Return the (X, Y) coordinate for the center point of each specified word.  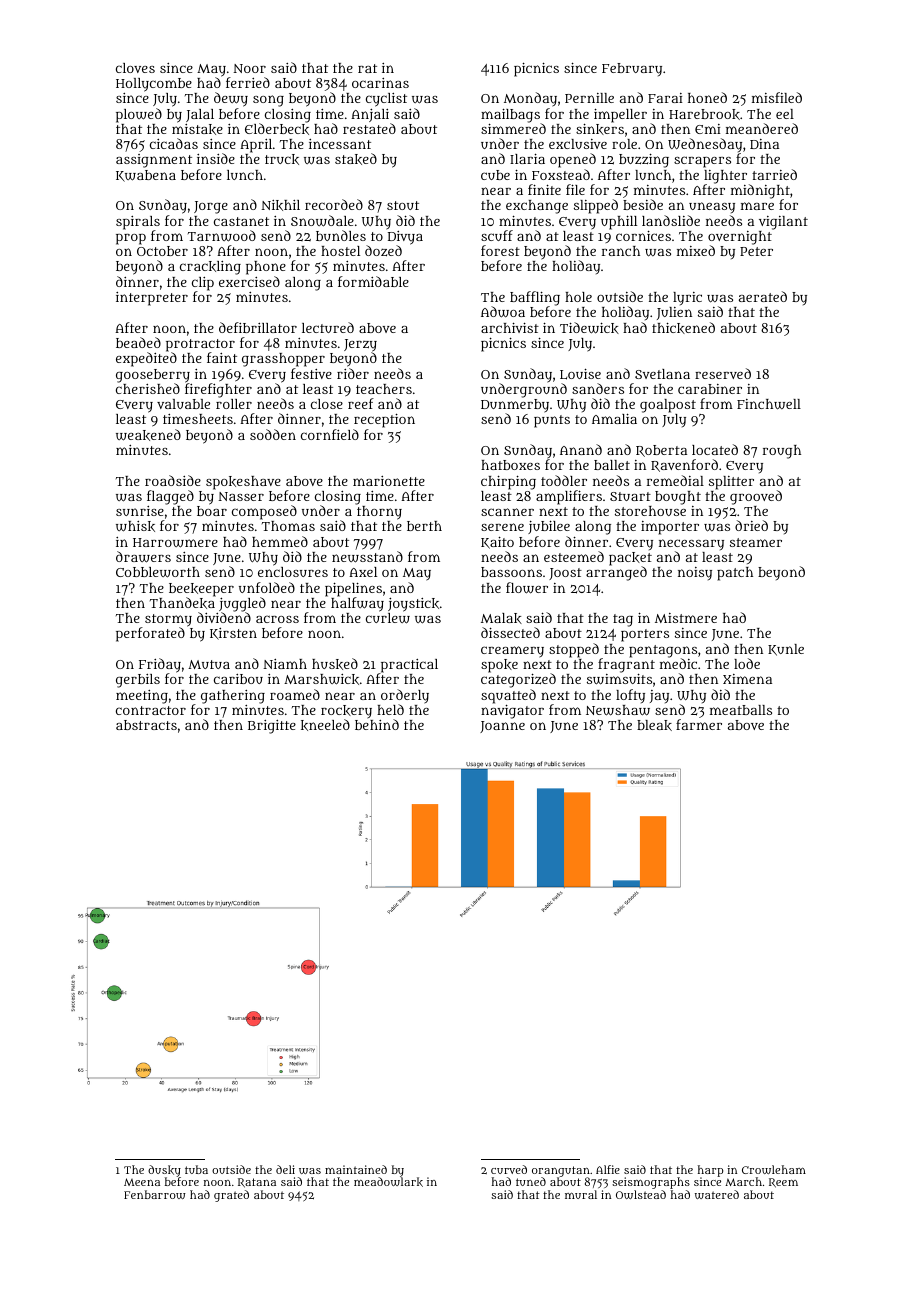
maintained (356, 1169)
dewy (231, 99)
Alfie (608, 1169)
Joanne (502, 727)
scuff (497, 235)
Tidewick (589, 328)
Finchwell (769, 404)
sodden (273, 434)
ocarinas (380, 83)
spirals (138, 223)
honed (707, 97)
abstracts (146, 725)
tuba (196, 1169)
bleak (654, 725)
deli (285, 1169)
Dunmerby (515, 406)
